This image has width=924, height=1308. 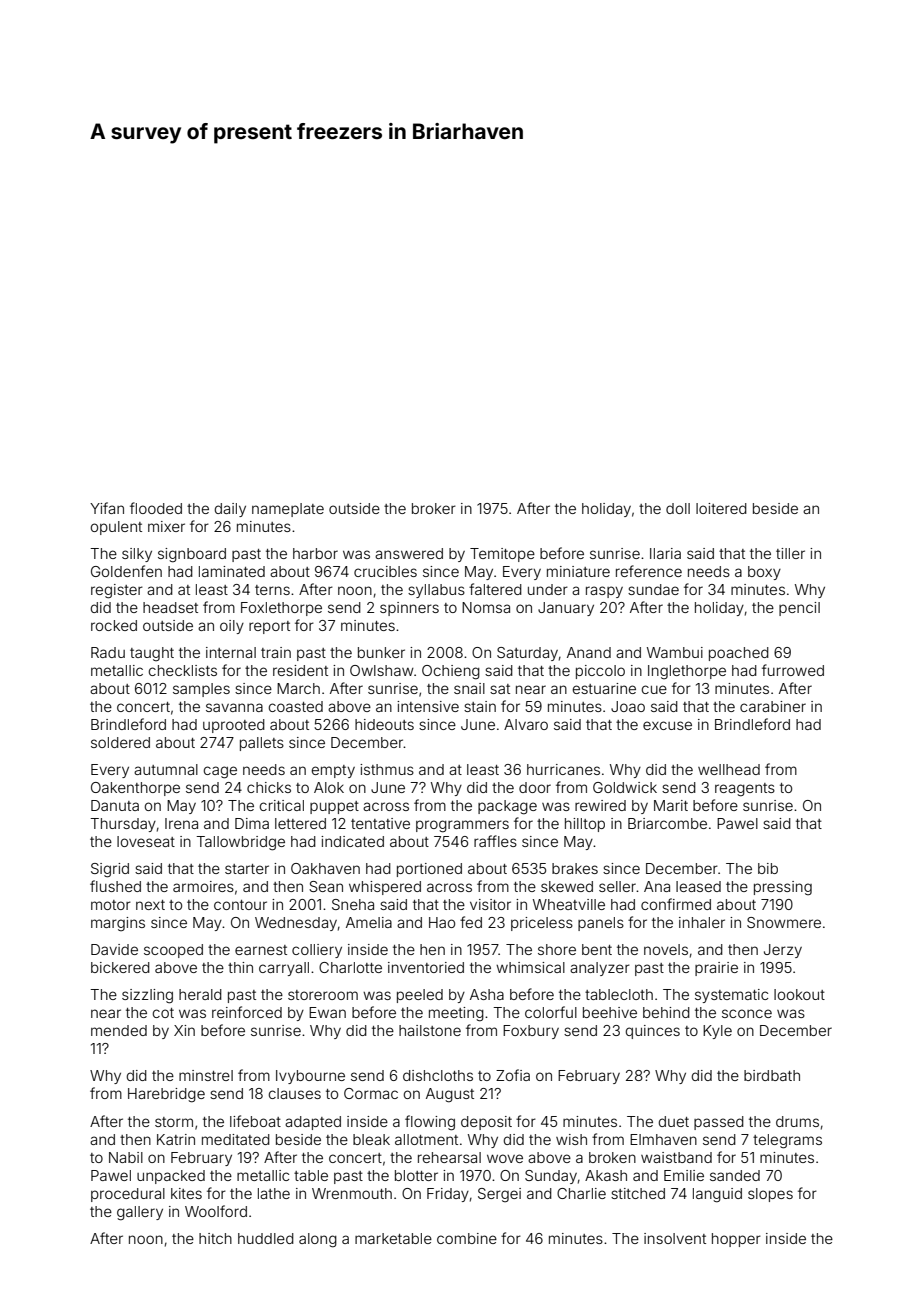 I want to click on wellhead, so click(x=729, y=769).
